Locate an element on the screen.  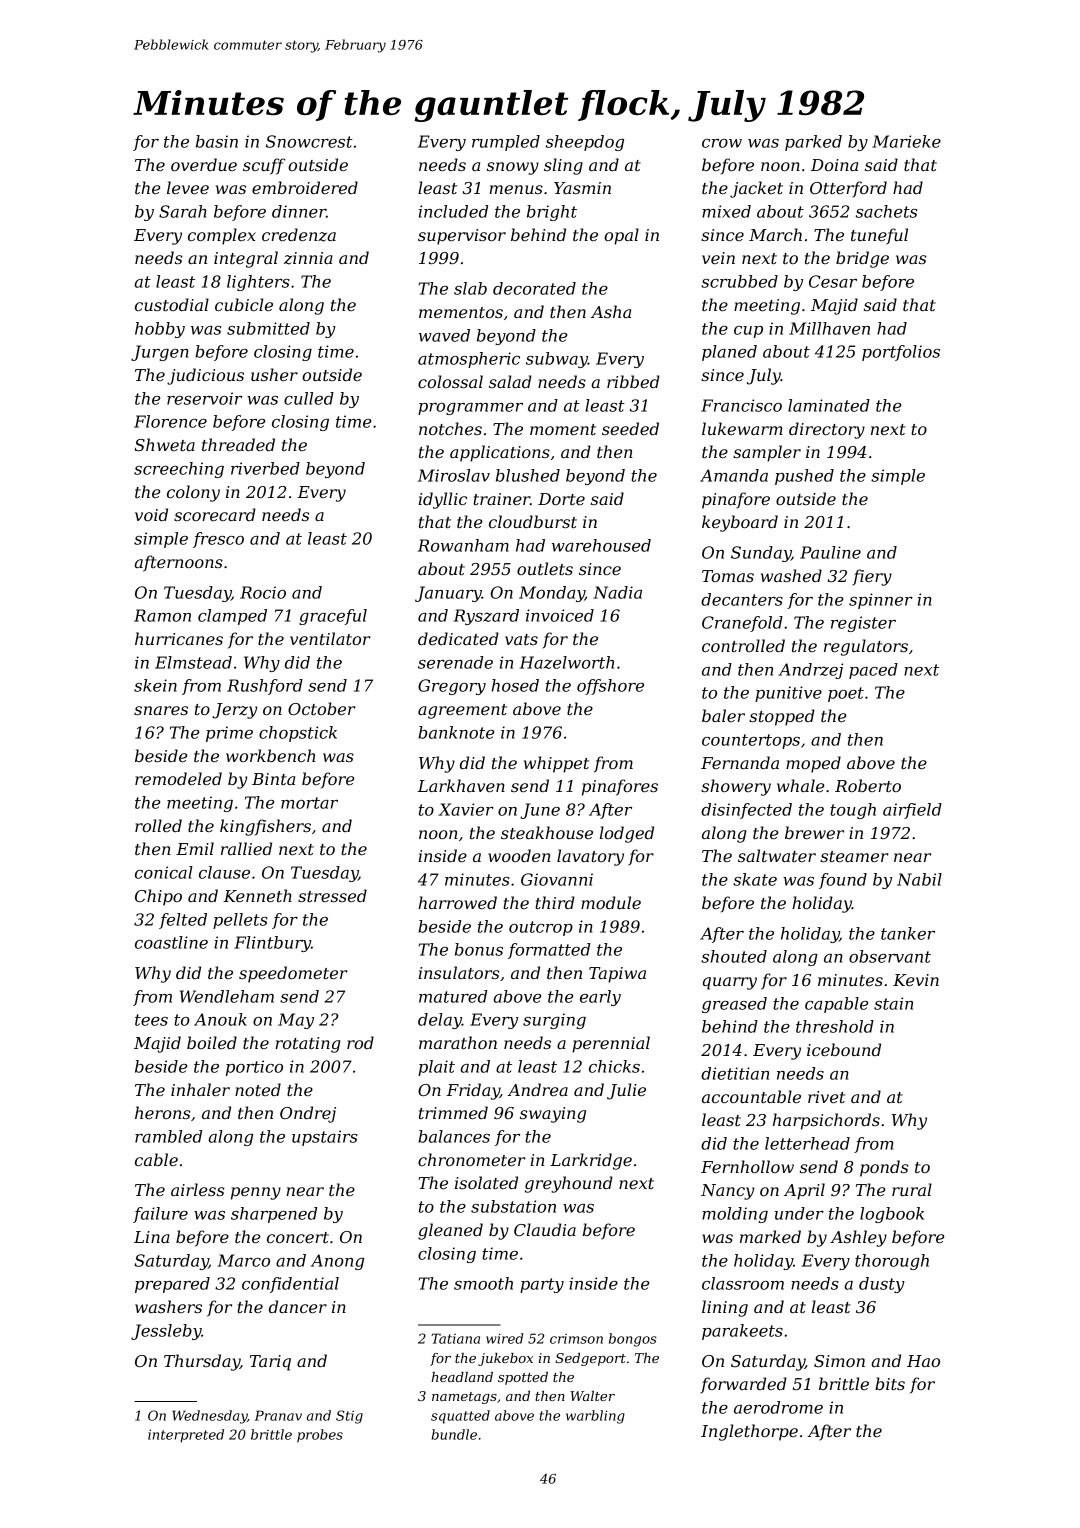
March is located at coordinates (775, 234).
